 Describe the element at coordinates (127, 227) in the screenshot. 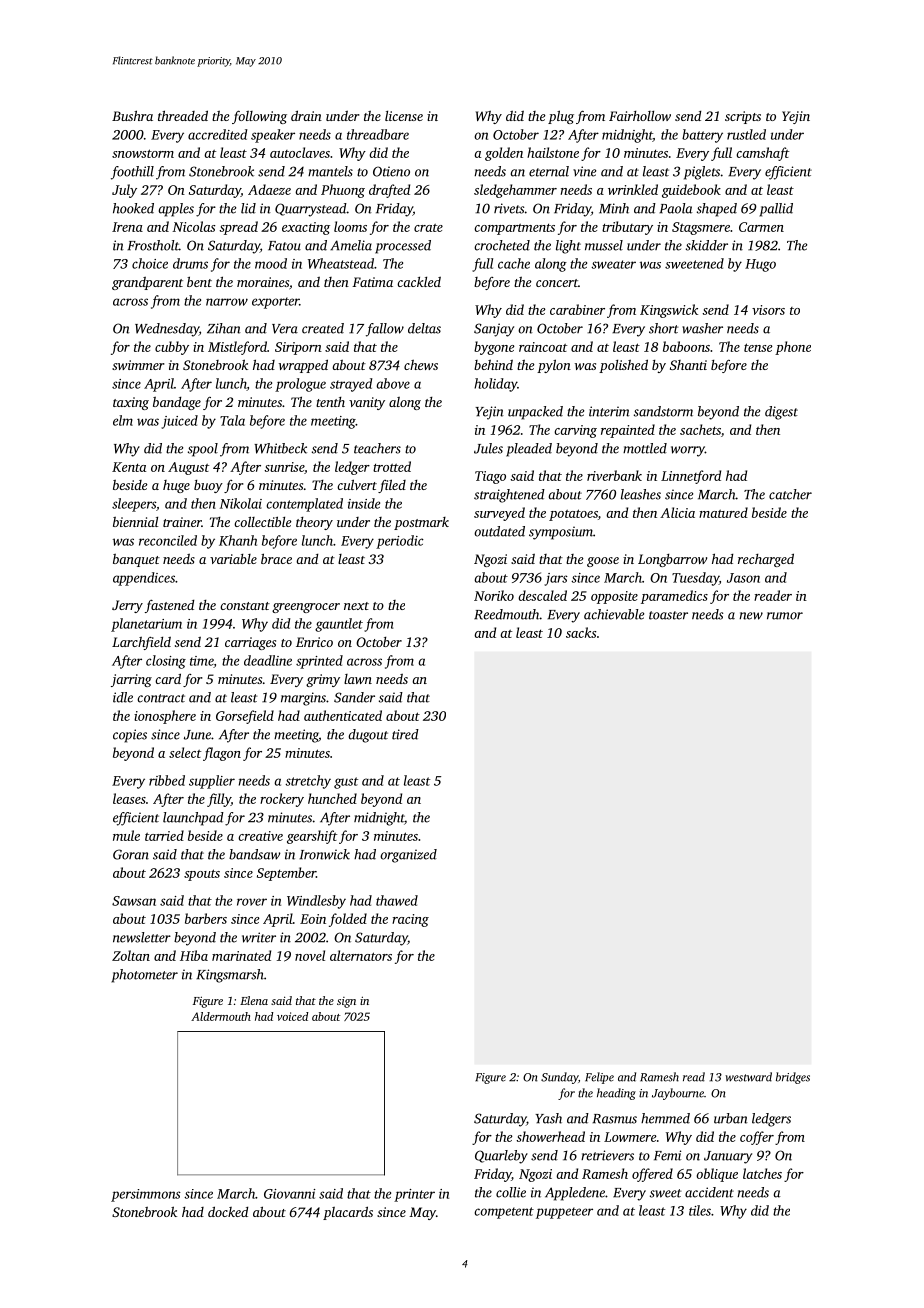

I see `Irena` at that location.
